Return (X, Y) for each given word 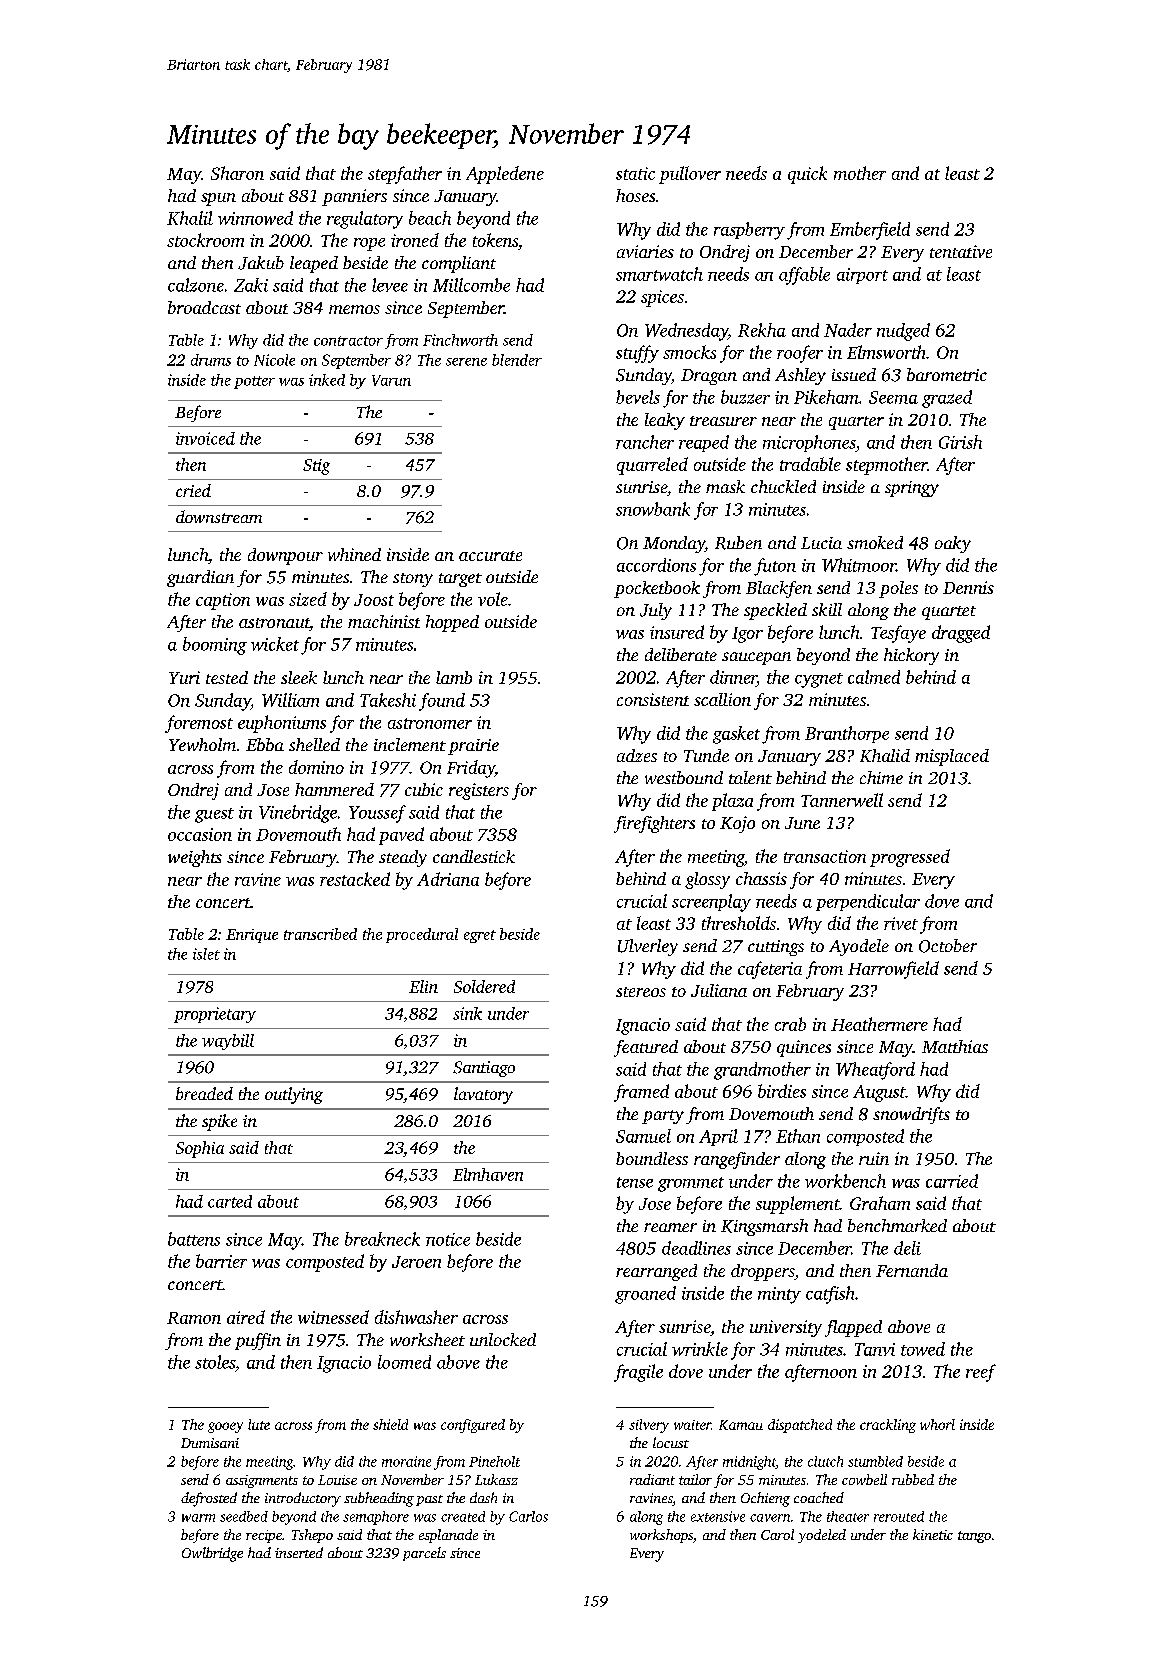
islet (206, 954)
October (948, 946)
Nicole (274, 360)
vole (493, 599)
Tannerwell (842, 800)
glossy (707, 880)
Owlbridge (212, 1554)
